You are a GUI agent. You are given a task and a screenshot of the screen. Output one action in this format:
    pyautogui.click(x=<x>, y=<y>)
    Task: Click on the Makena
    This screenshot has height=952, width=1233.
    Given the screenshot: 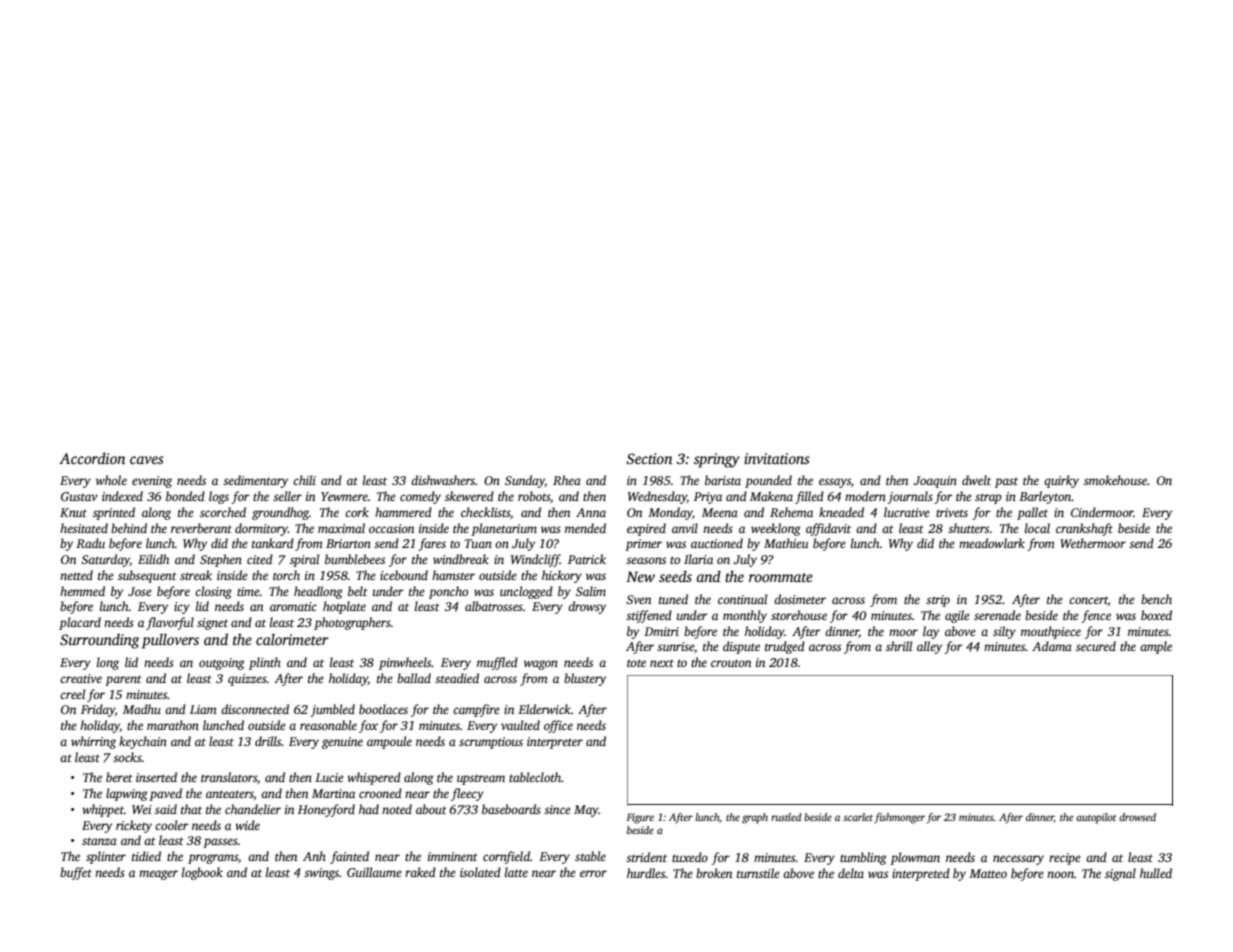 What is the action you would take?
    pyautogui.click(x=771, y=496)
